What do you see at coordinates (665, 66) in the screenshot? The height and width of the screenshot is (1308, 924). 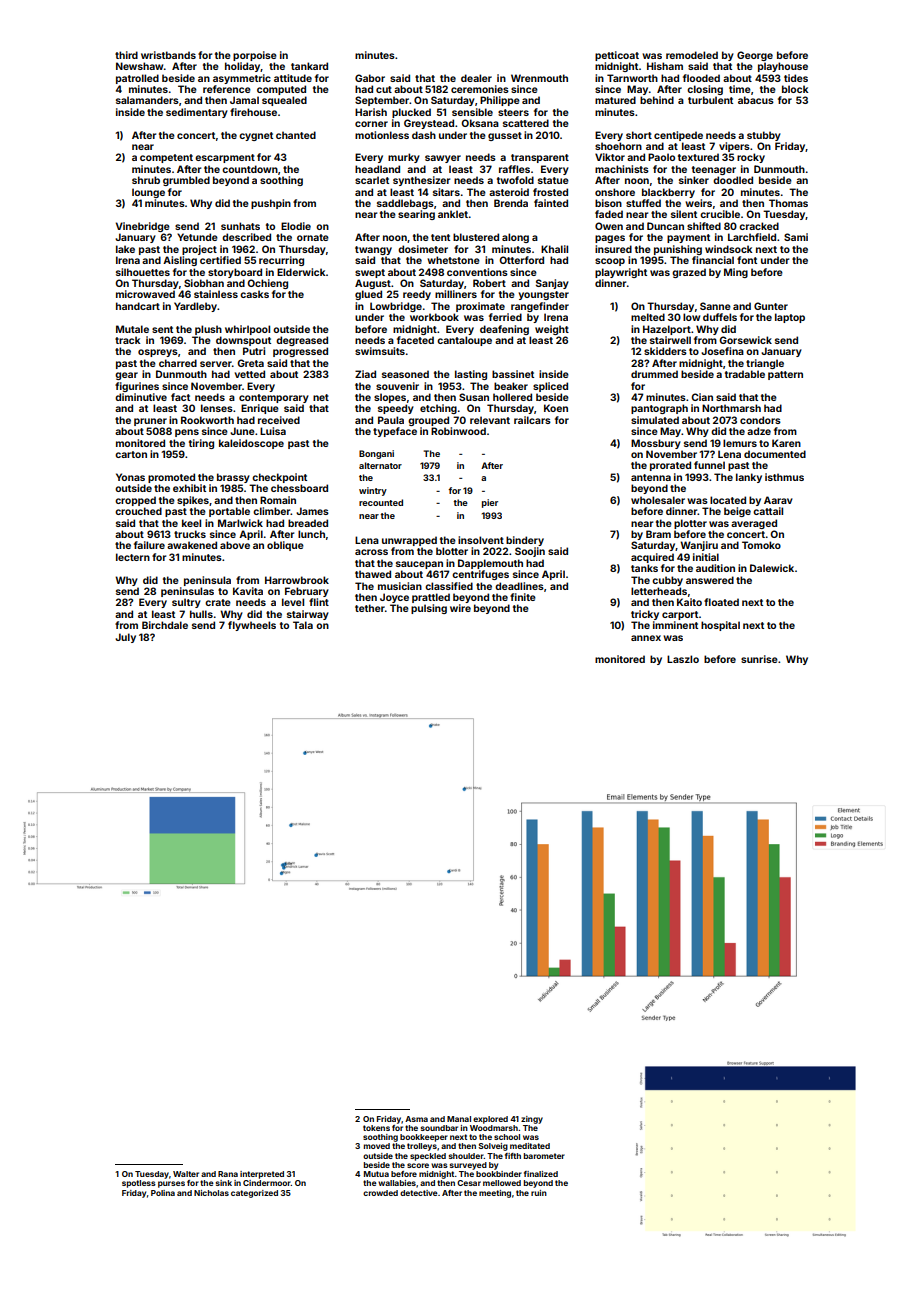 I see `Hisham` at bounding box center [665, 66].
